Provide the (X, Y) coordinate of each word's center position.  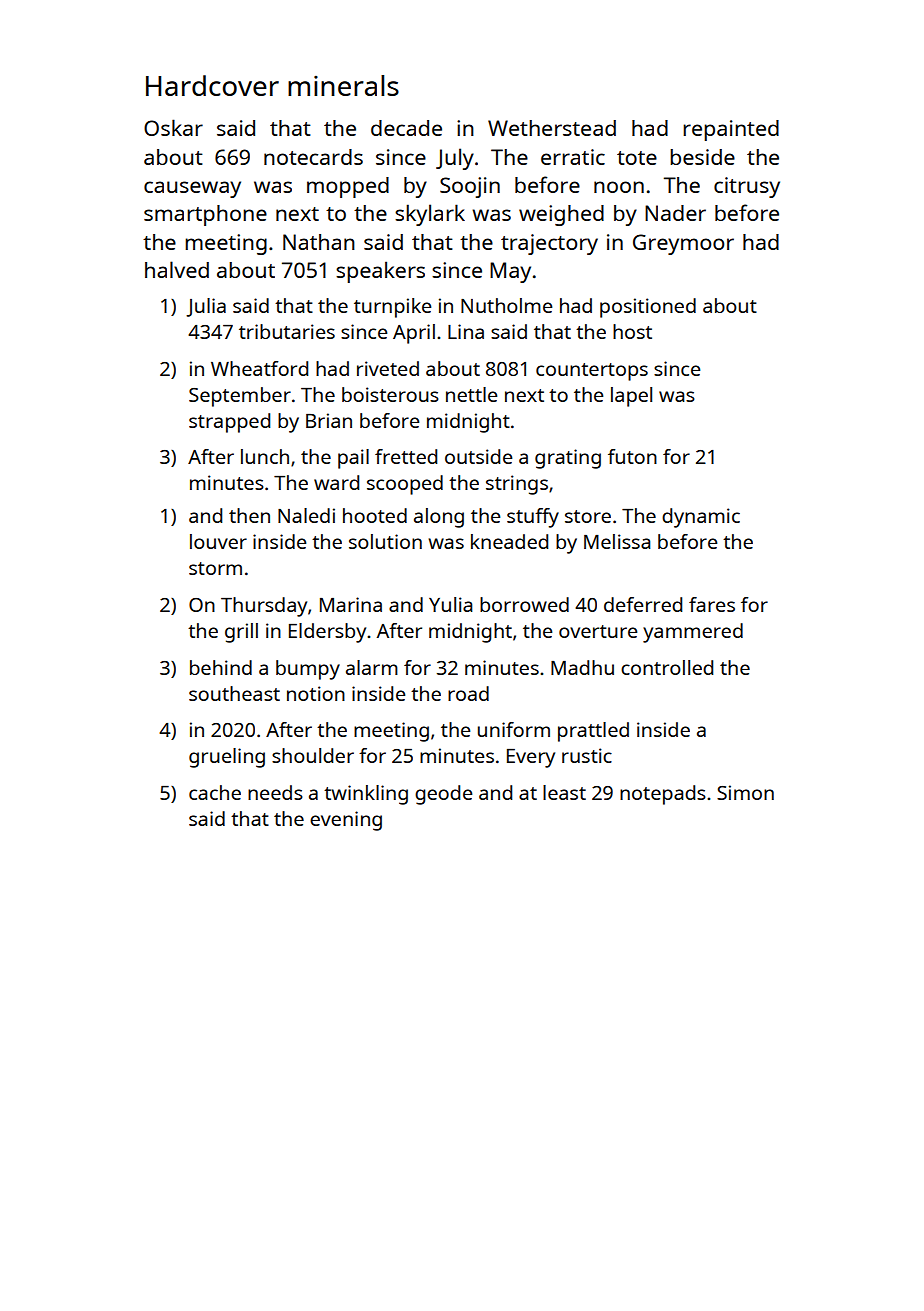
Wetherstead (552, 128)
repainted (731, 130)
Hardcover (212, 85)
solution (385, 541)
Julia (206, 307)
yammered (693, 633)
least (564, 792)
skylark (430, 215)
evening (346, 821)
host (632, 331)
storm (215, 568)
